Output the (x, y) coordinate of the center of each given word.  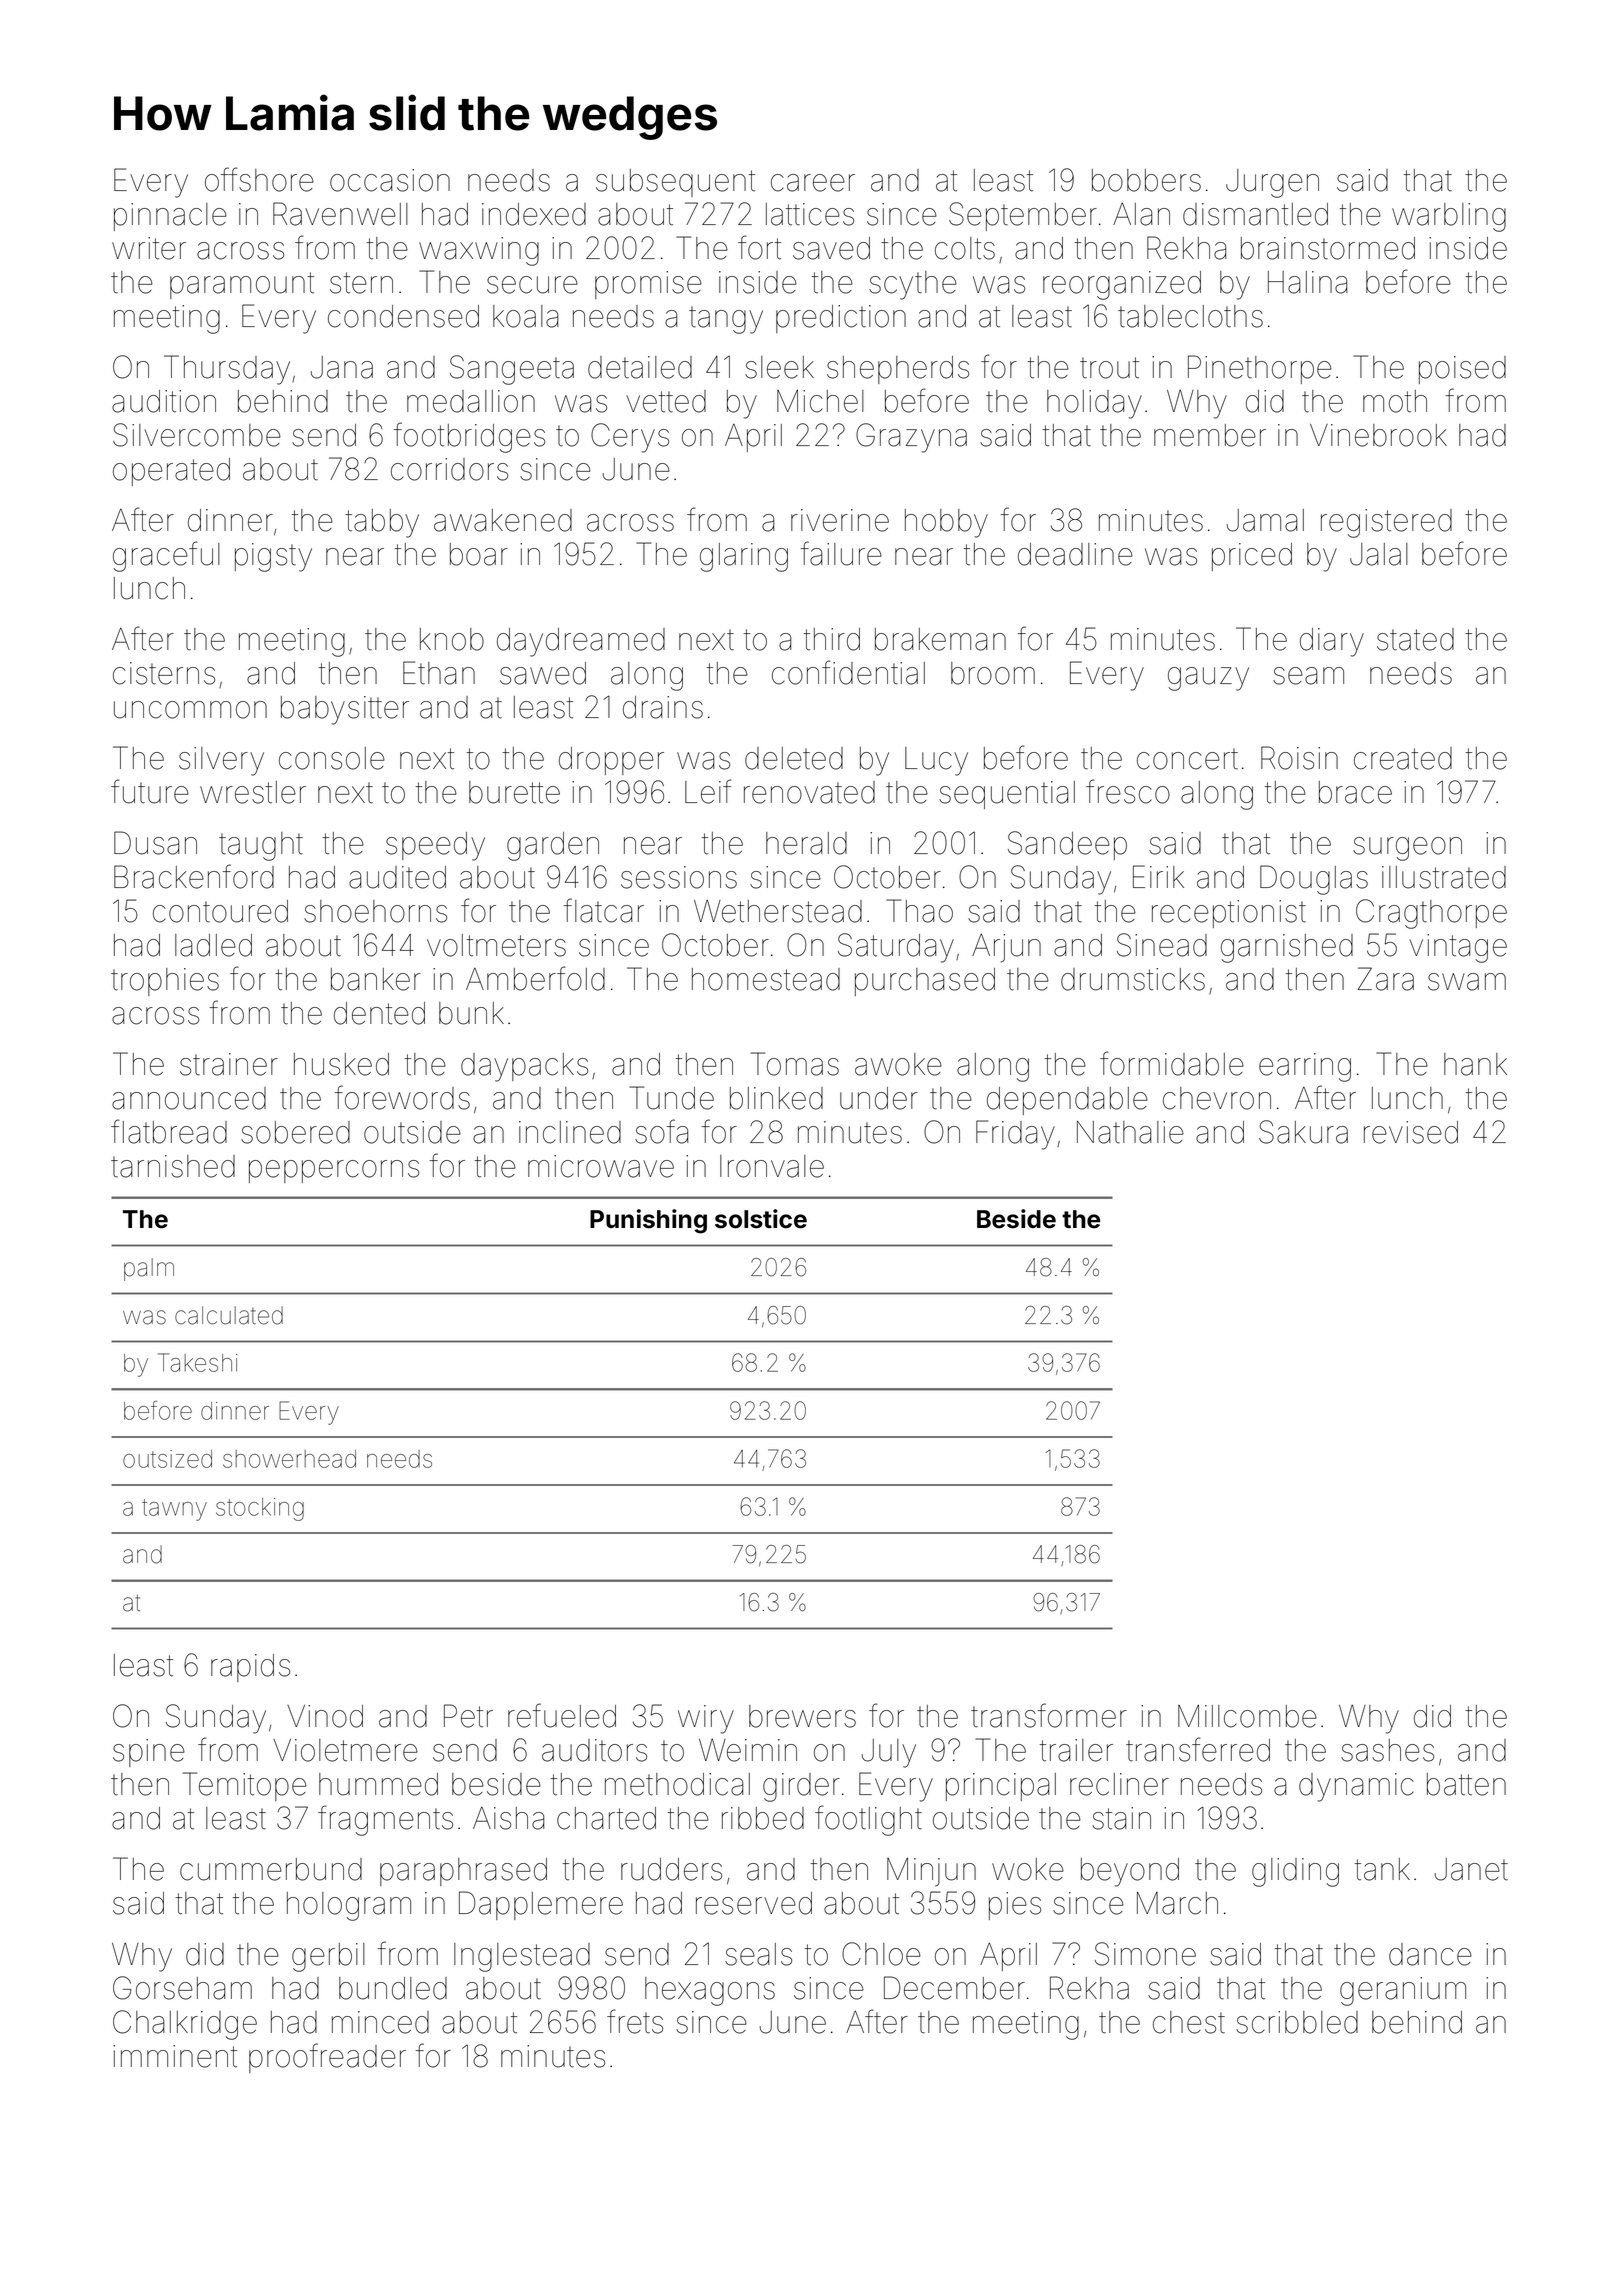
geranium (1403, 1991)
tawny (174, 1510)
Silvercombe (197, 435)
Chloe (881, 1954)
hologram (349, 1906)
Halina (1308, 282)
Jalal (1379, 554)
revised (1411, 1132)
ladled (213, 945)
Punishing (648, 1221)
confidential (848, 672)
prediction (841, 319)
